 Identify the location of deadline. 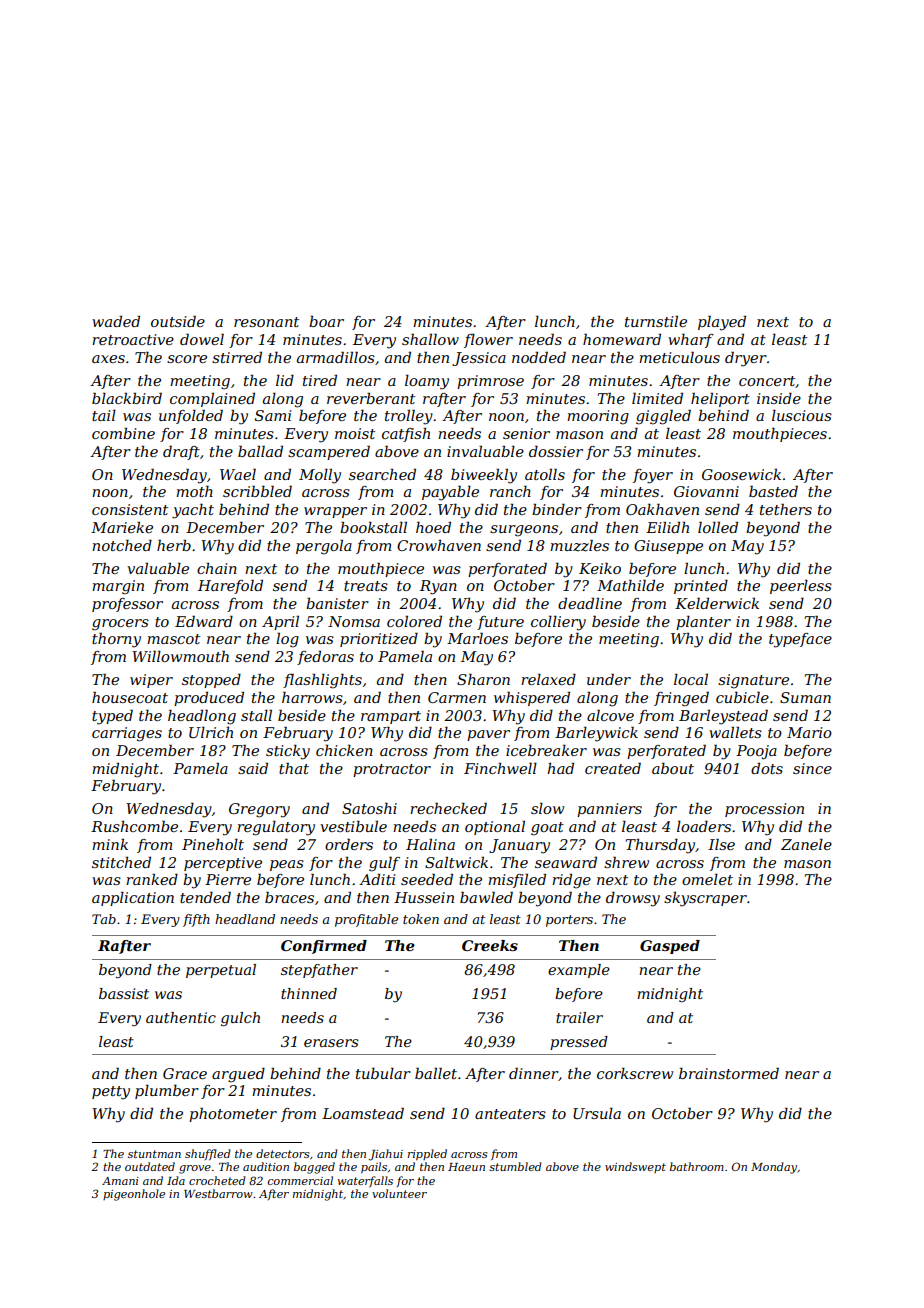
(590, 603).
